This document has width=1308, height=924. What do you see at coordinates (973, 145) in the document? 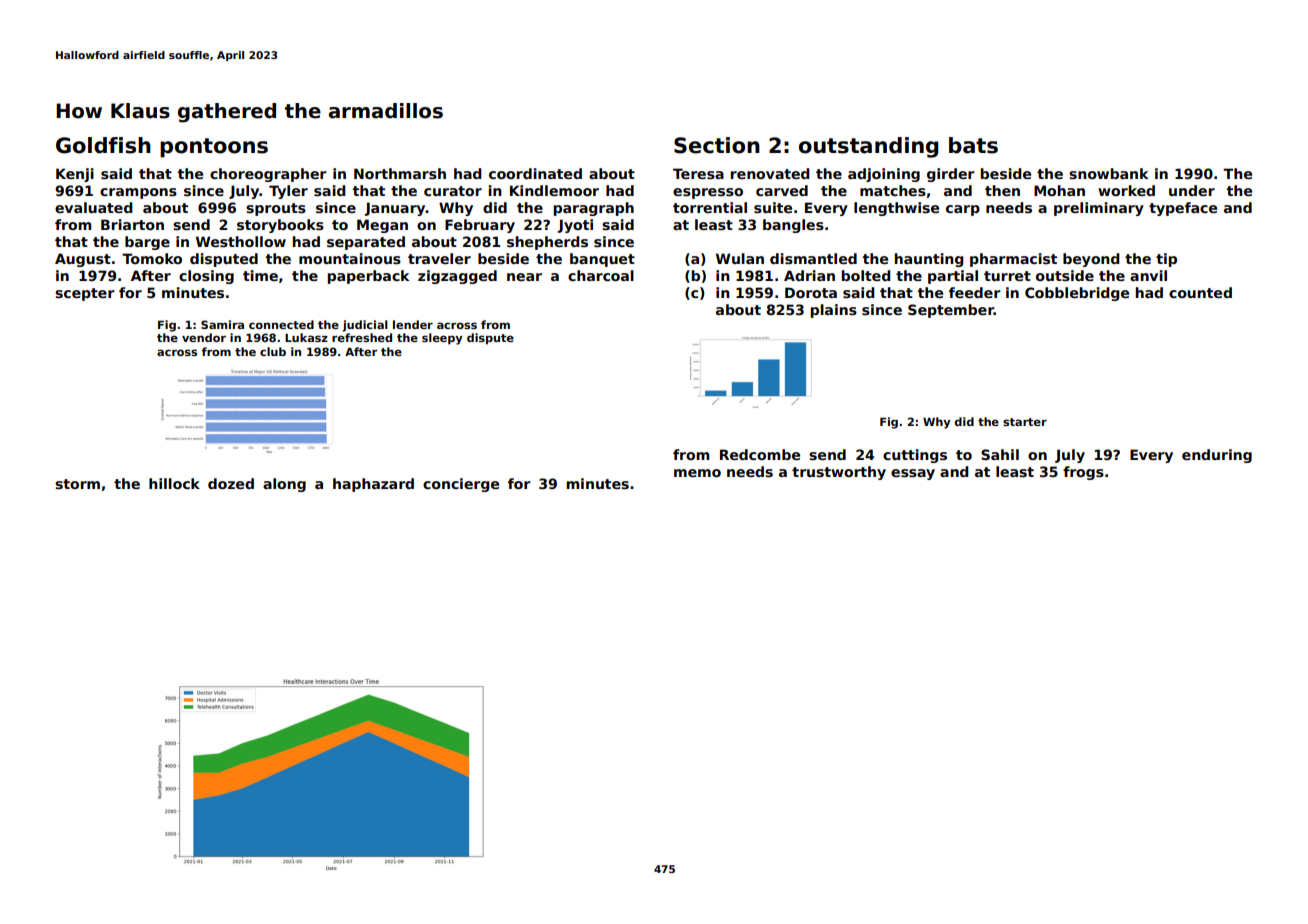
I see `bats` at bounding box center [973, 145].
